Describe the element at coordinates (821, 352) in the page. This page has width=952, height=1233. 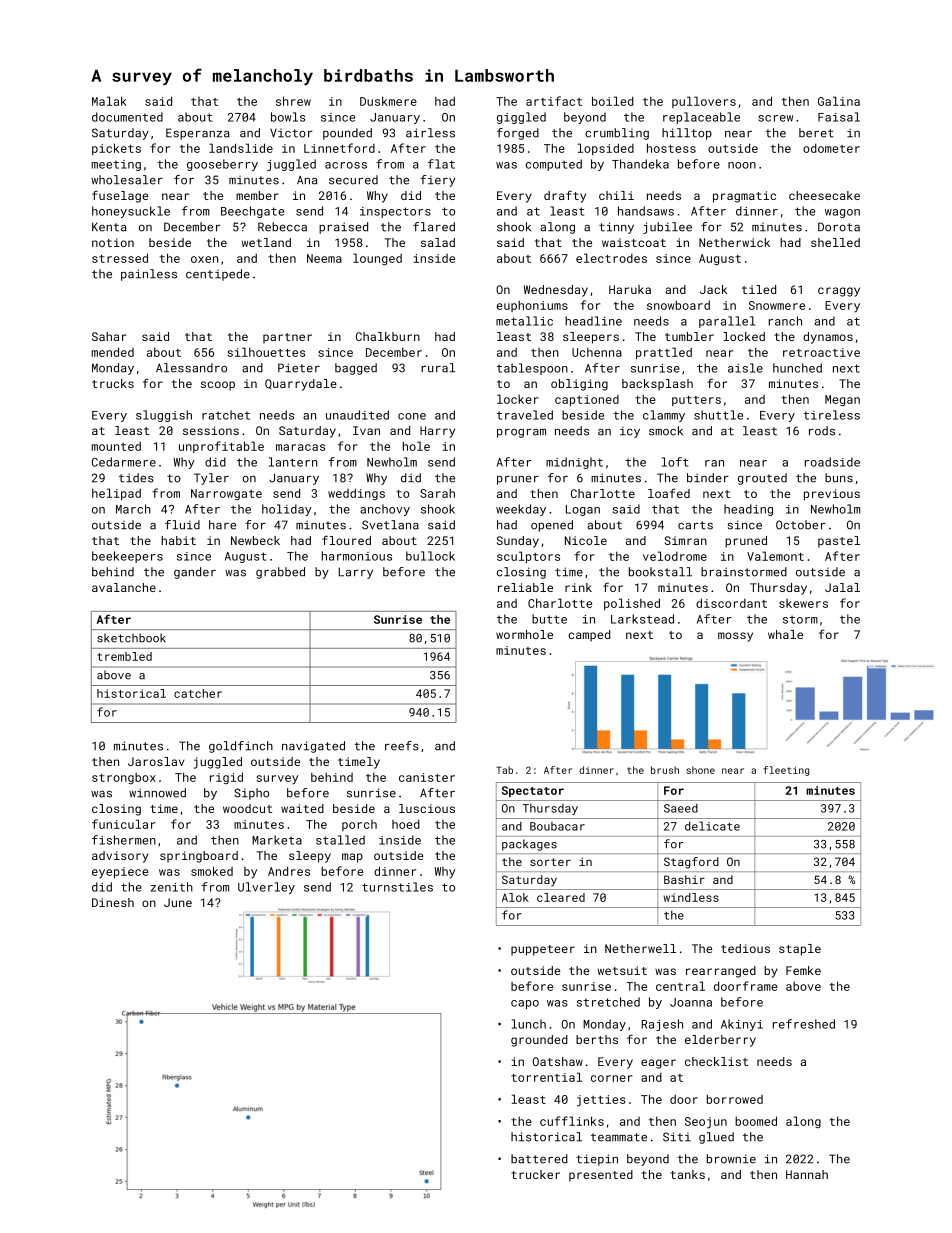
I see `retroactive` at that location.
